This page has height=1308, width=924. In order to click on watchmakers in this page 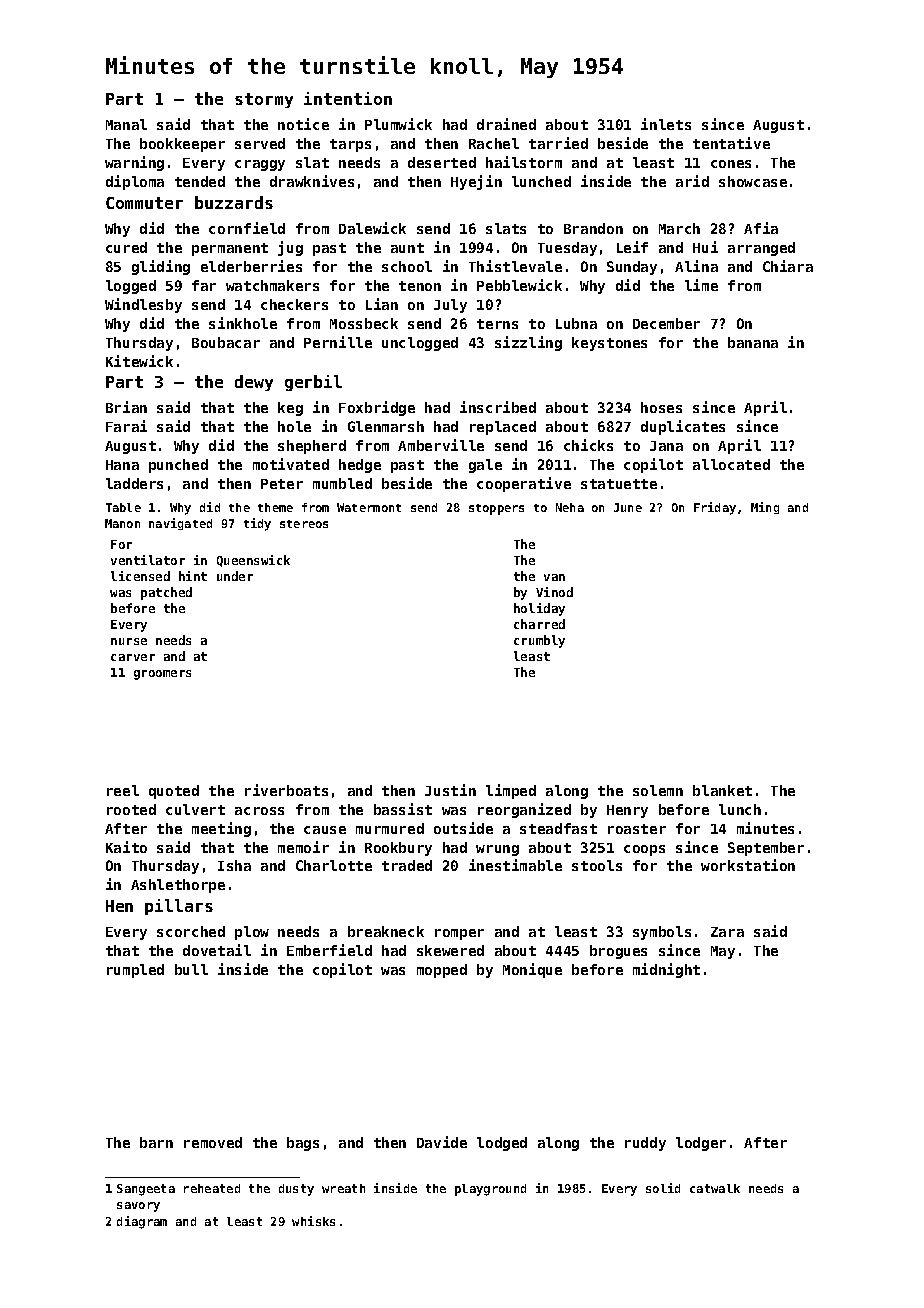, I will do `click(272, 285)`.
